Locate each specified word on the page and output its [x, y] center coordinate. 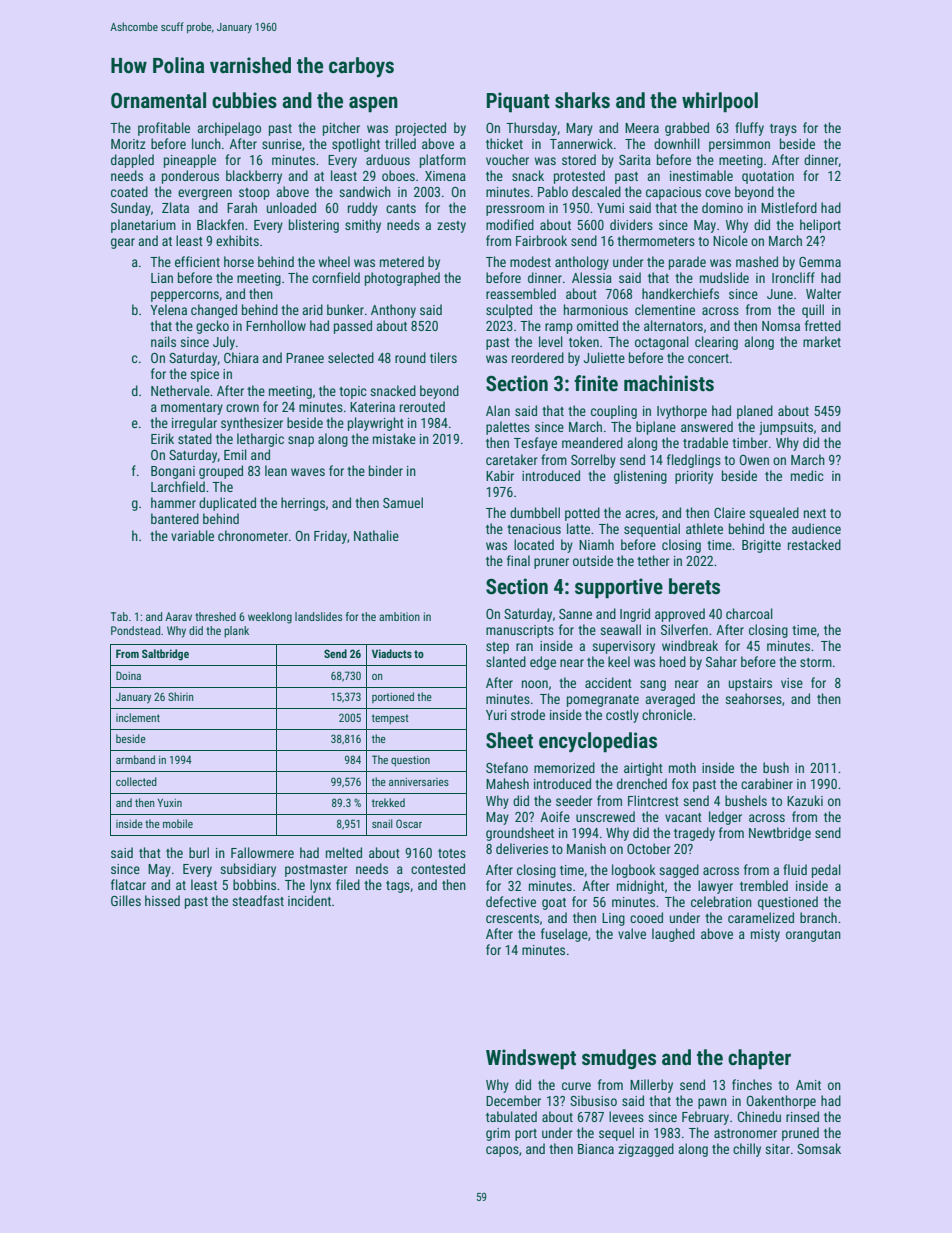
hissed [162, 900]
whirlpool [720, 102]
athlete [704, 528]
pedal [826, 871]
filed [348, 884]
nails [163, 341]
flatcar [128, 884]
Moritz [128, 144]
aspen [373, 104]
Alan [498, 410]
